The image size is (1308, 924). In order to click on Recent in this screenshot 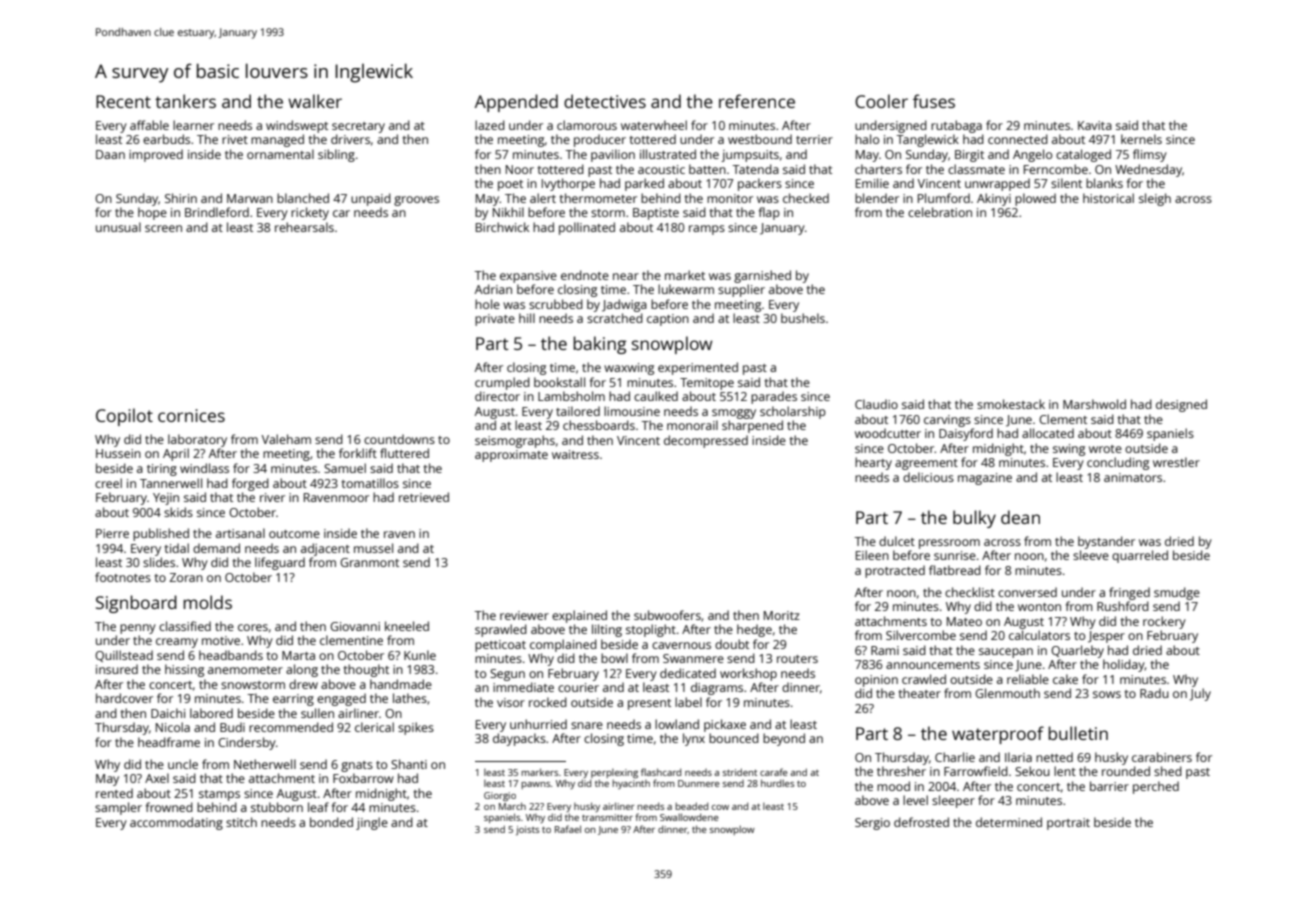, I will do `click(123, 101)`.
